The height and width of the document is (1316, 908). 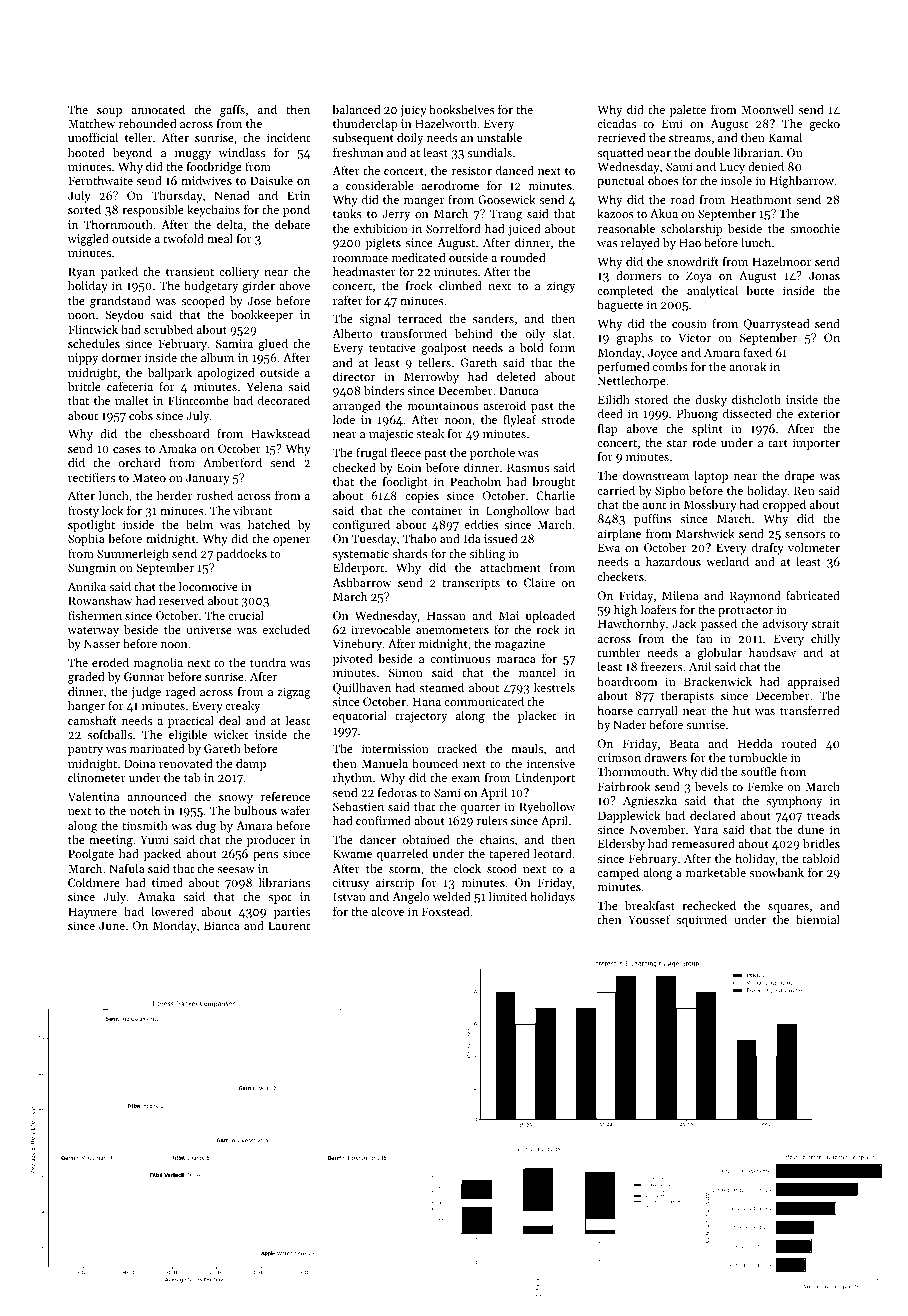 I want to click on anorak, so click(x=747, y=366).
